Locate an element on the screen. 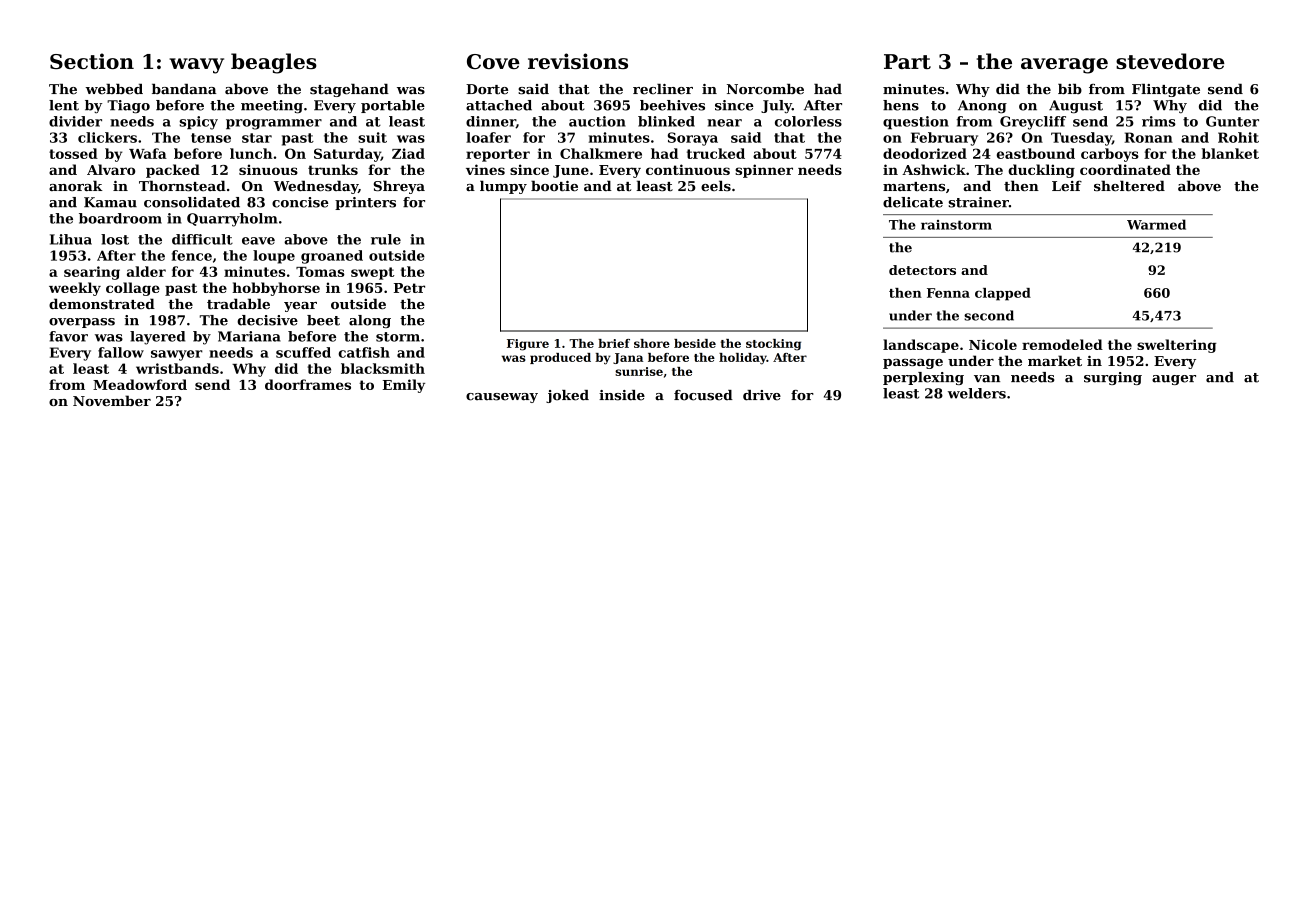 Image resolution: width=1308 pixels, height=924 pixels. clickers is located at coordinates (107, 137).
